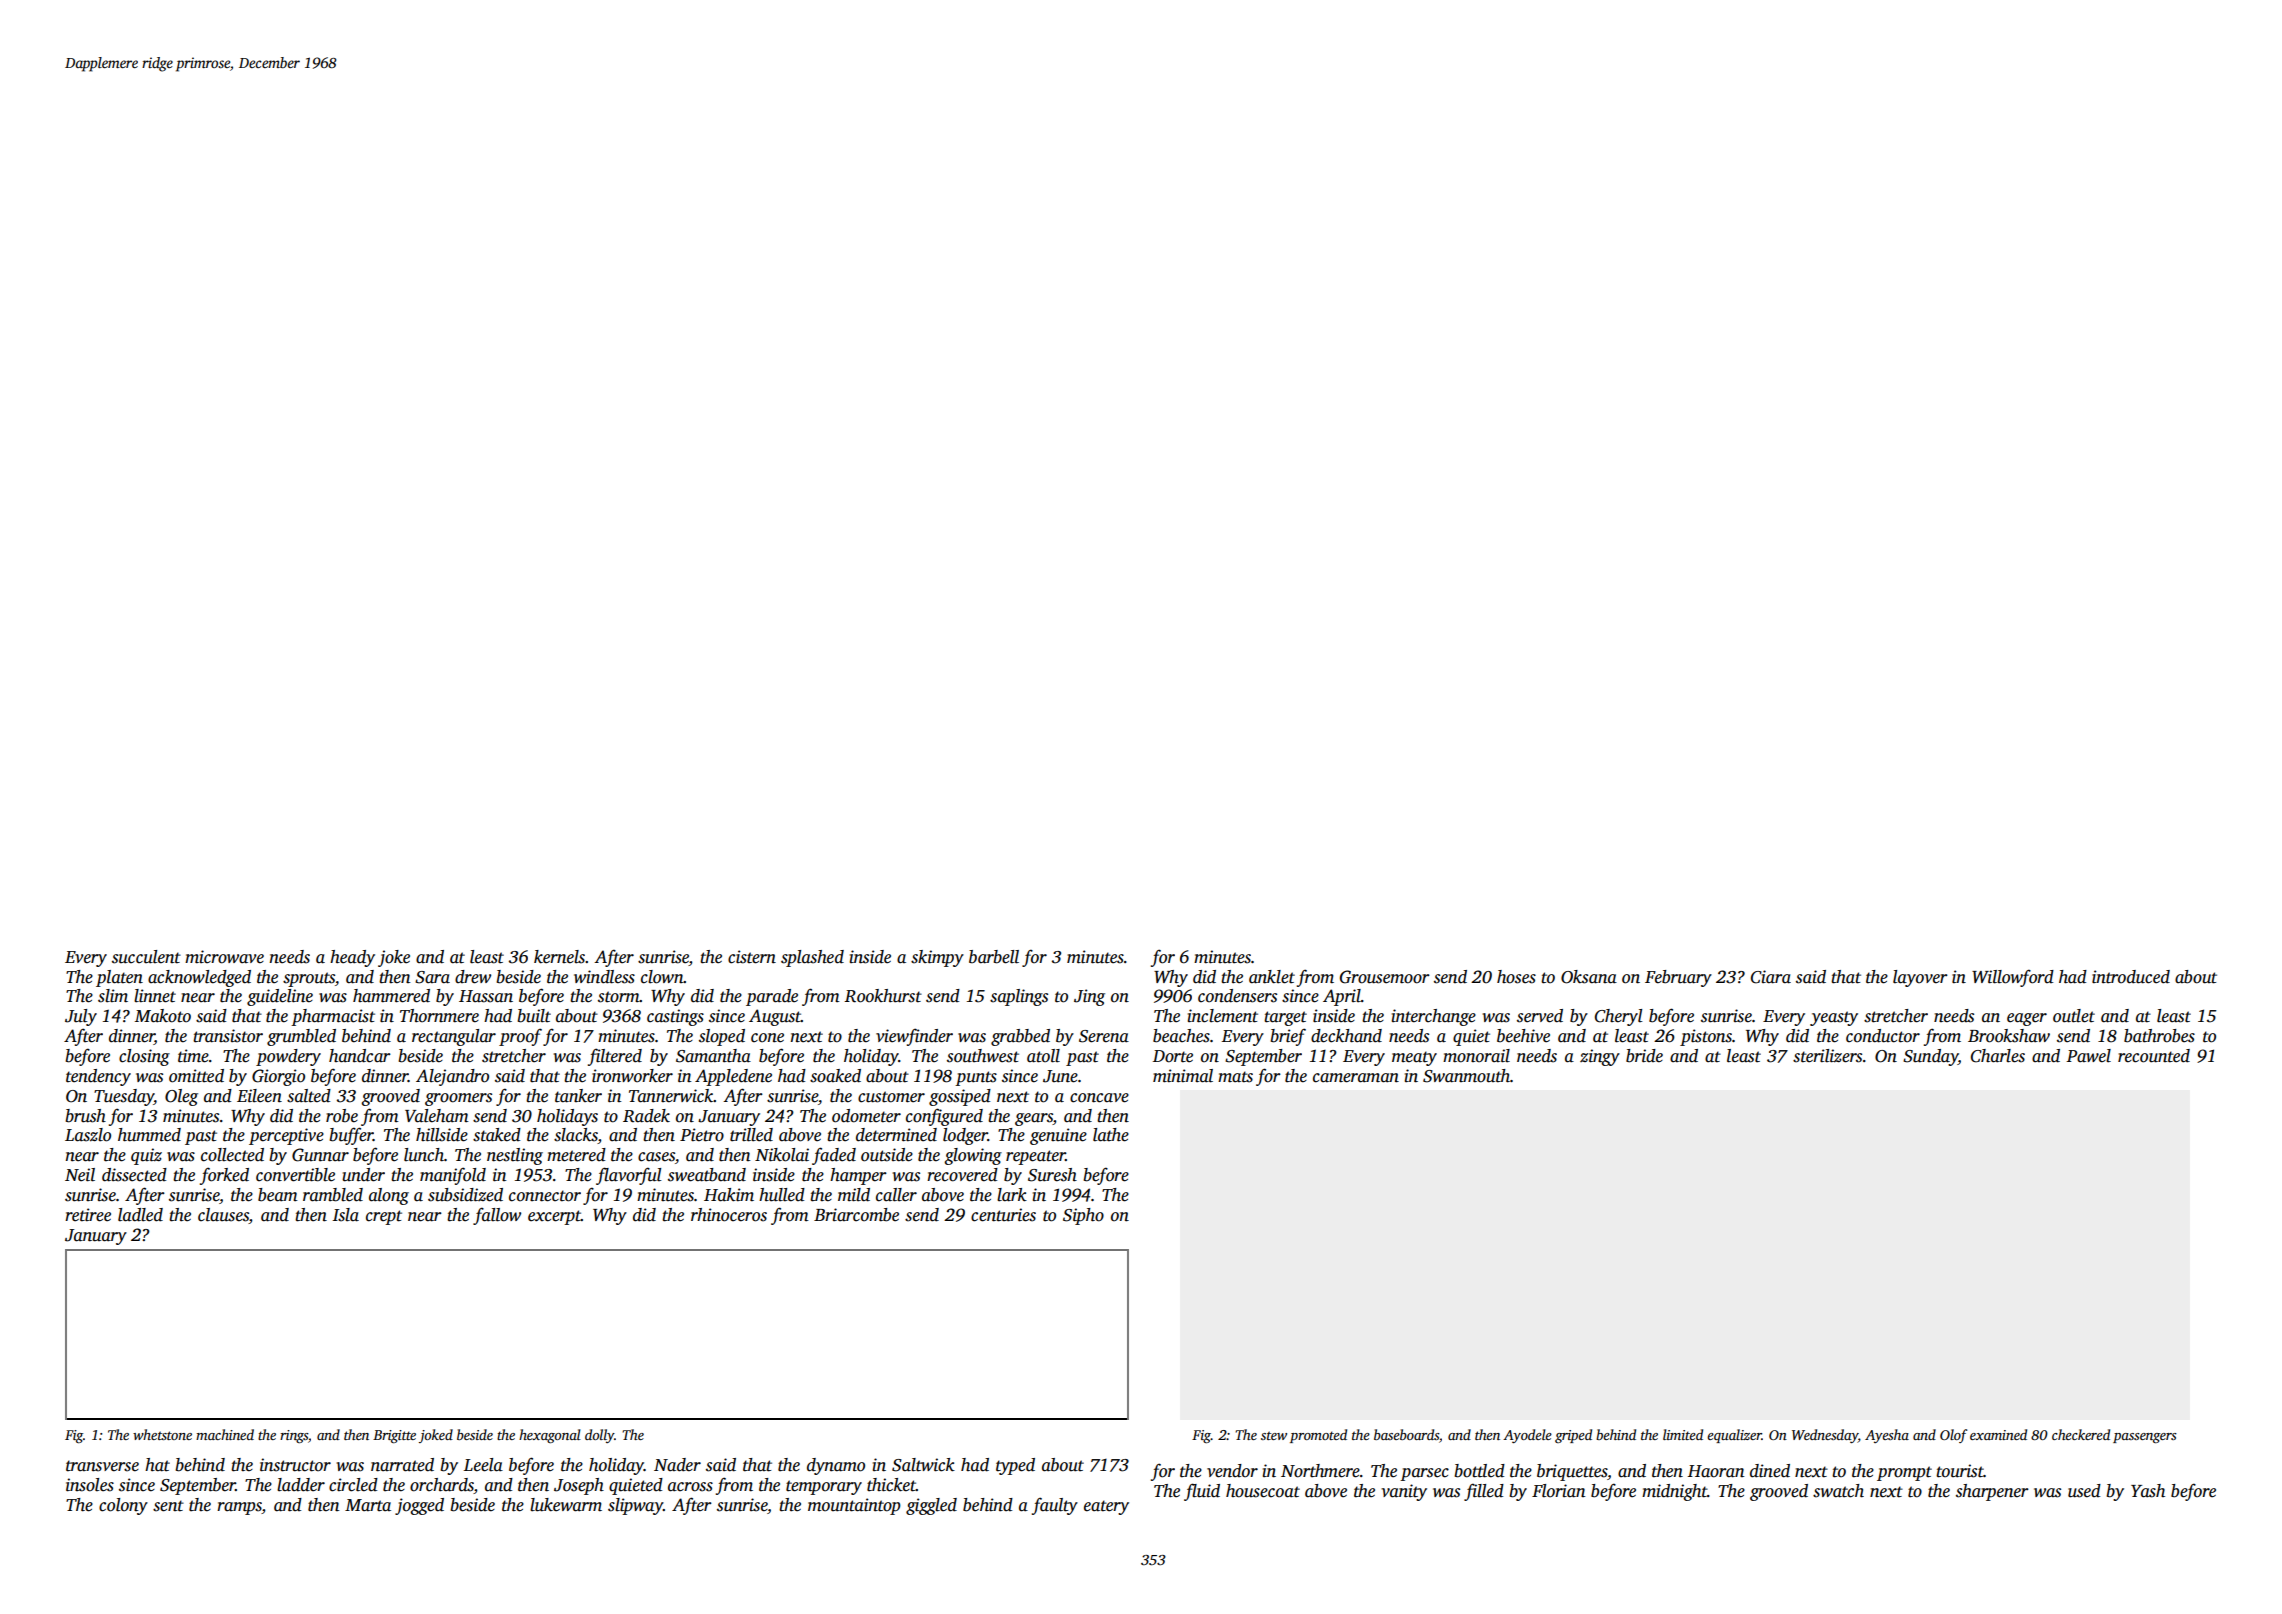 The height and width of the screenshot is (1614, 2282). What do you see at coordinates (81, 1017) in the screenshot?
I see `July` at bounding box center [81, 1017].
